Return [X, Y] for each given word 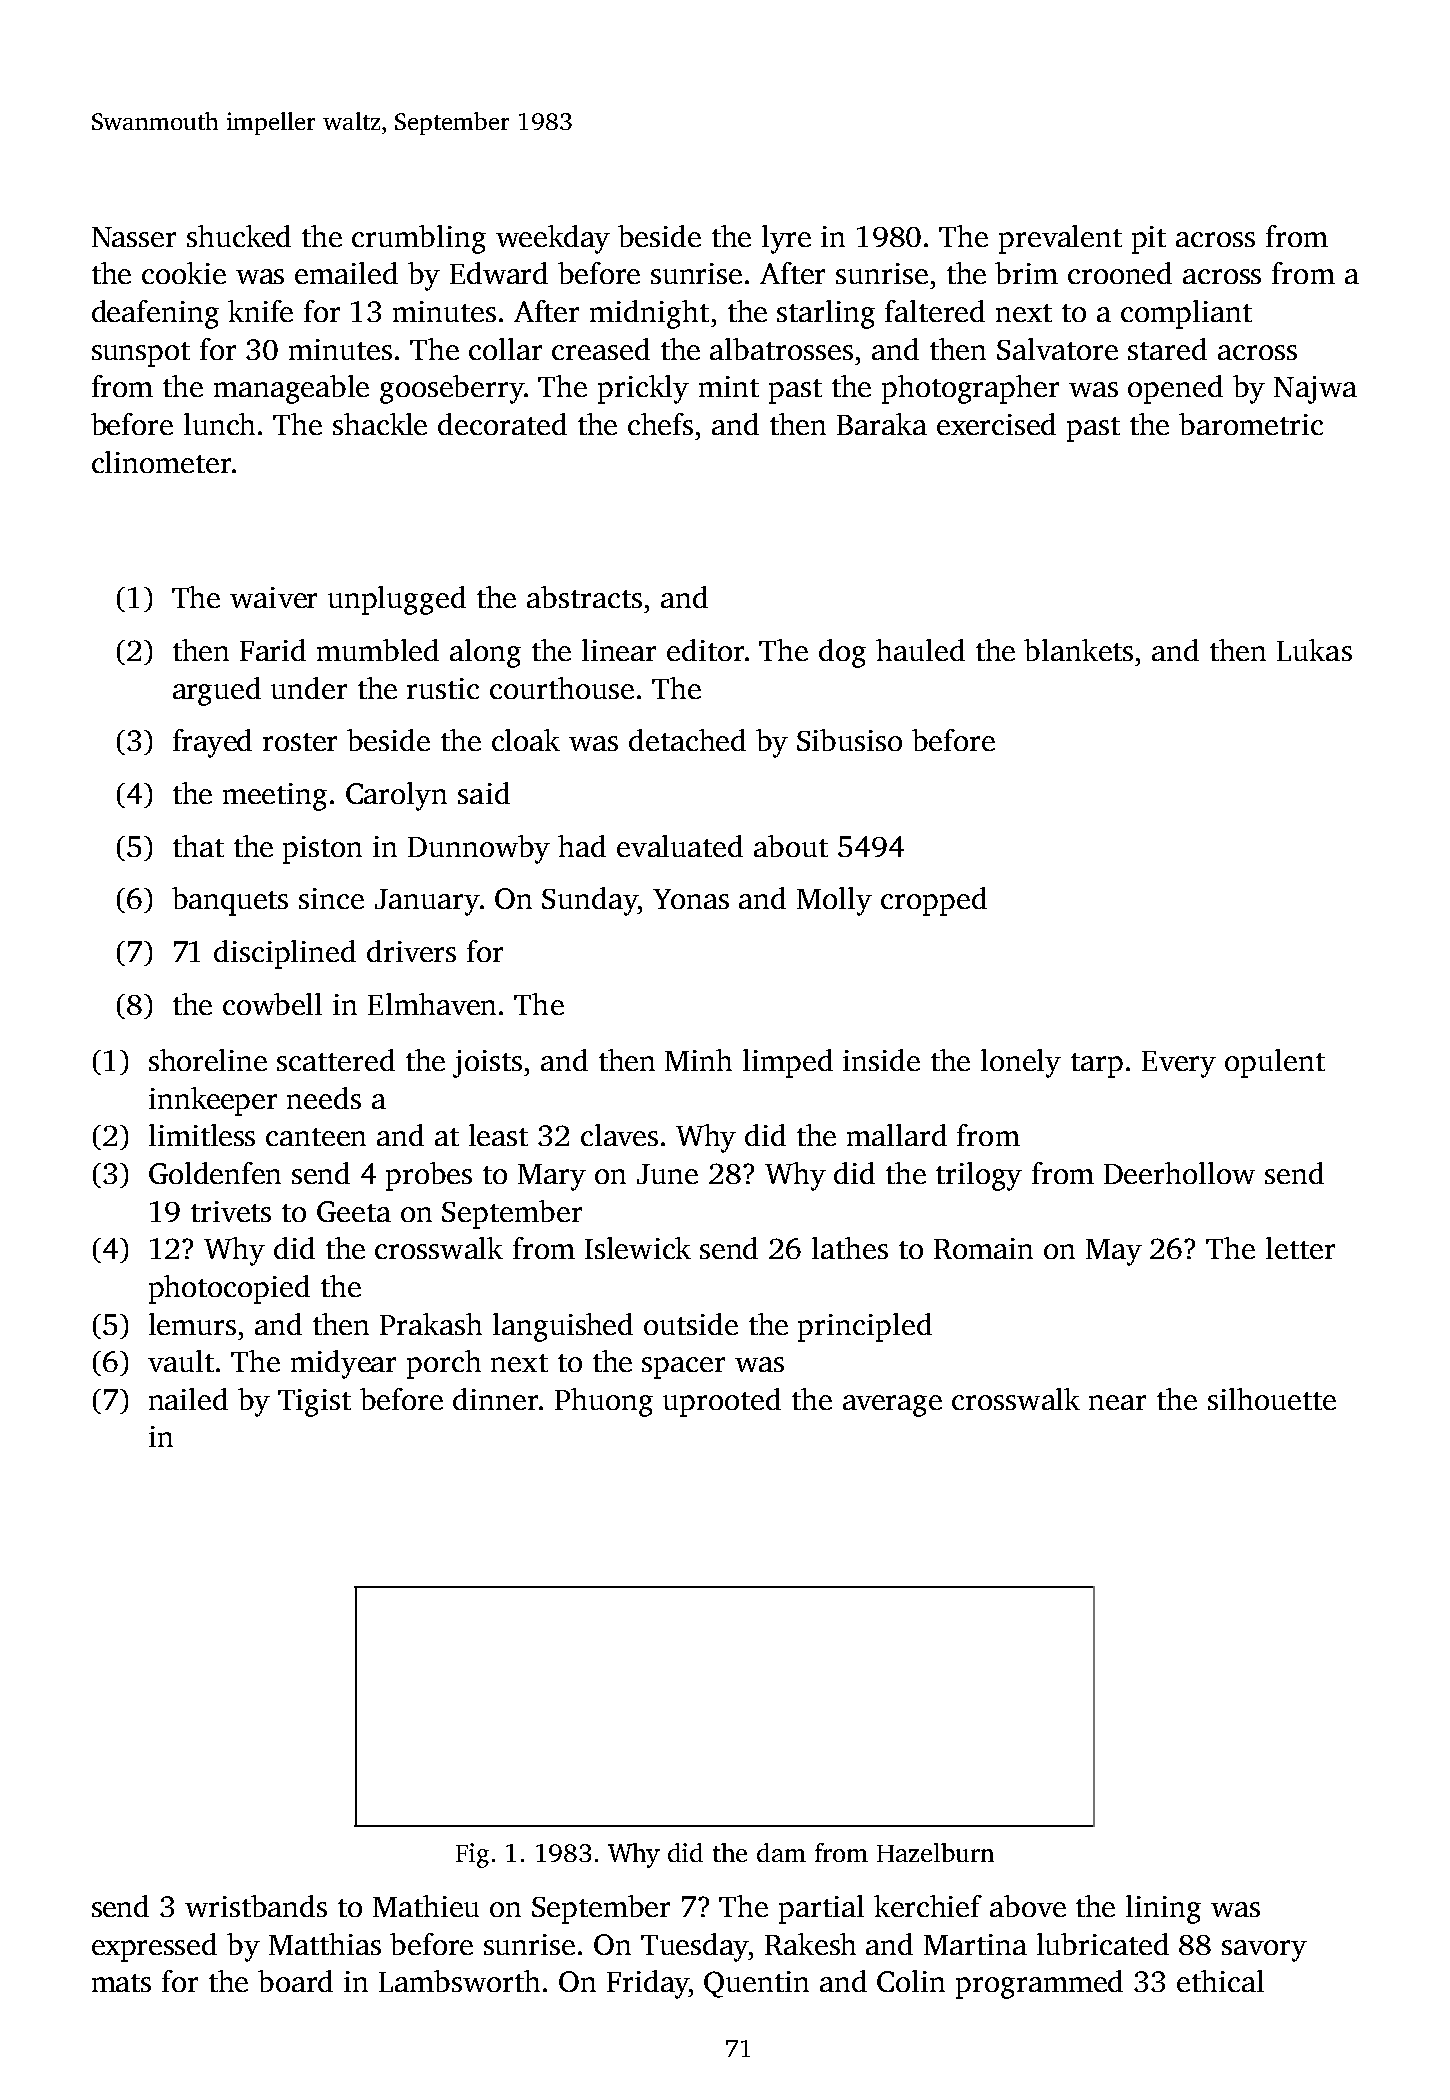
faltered [935, 311]
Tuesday [694, 1947]
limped [788, 1063]
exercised [996, 424]
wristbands [256, 1906]
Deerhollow [1179, 1173]
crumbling [419, 239]
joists [487, 1064]
